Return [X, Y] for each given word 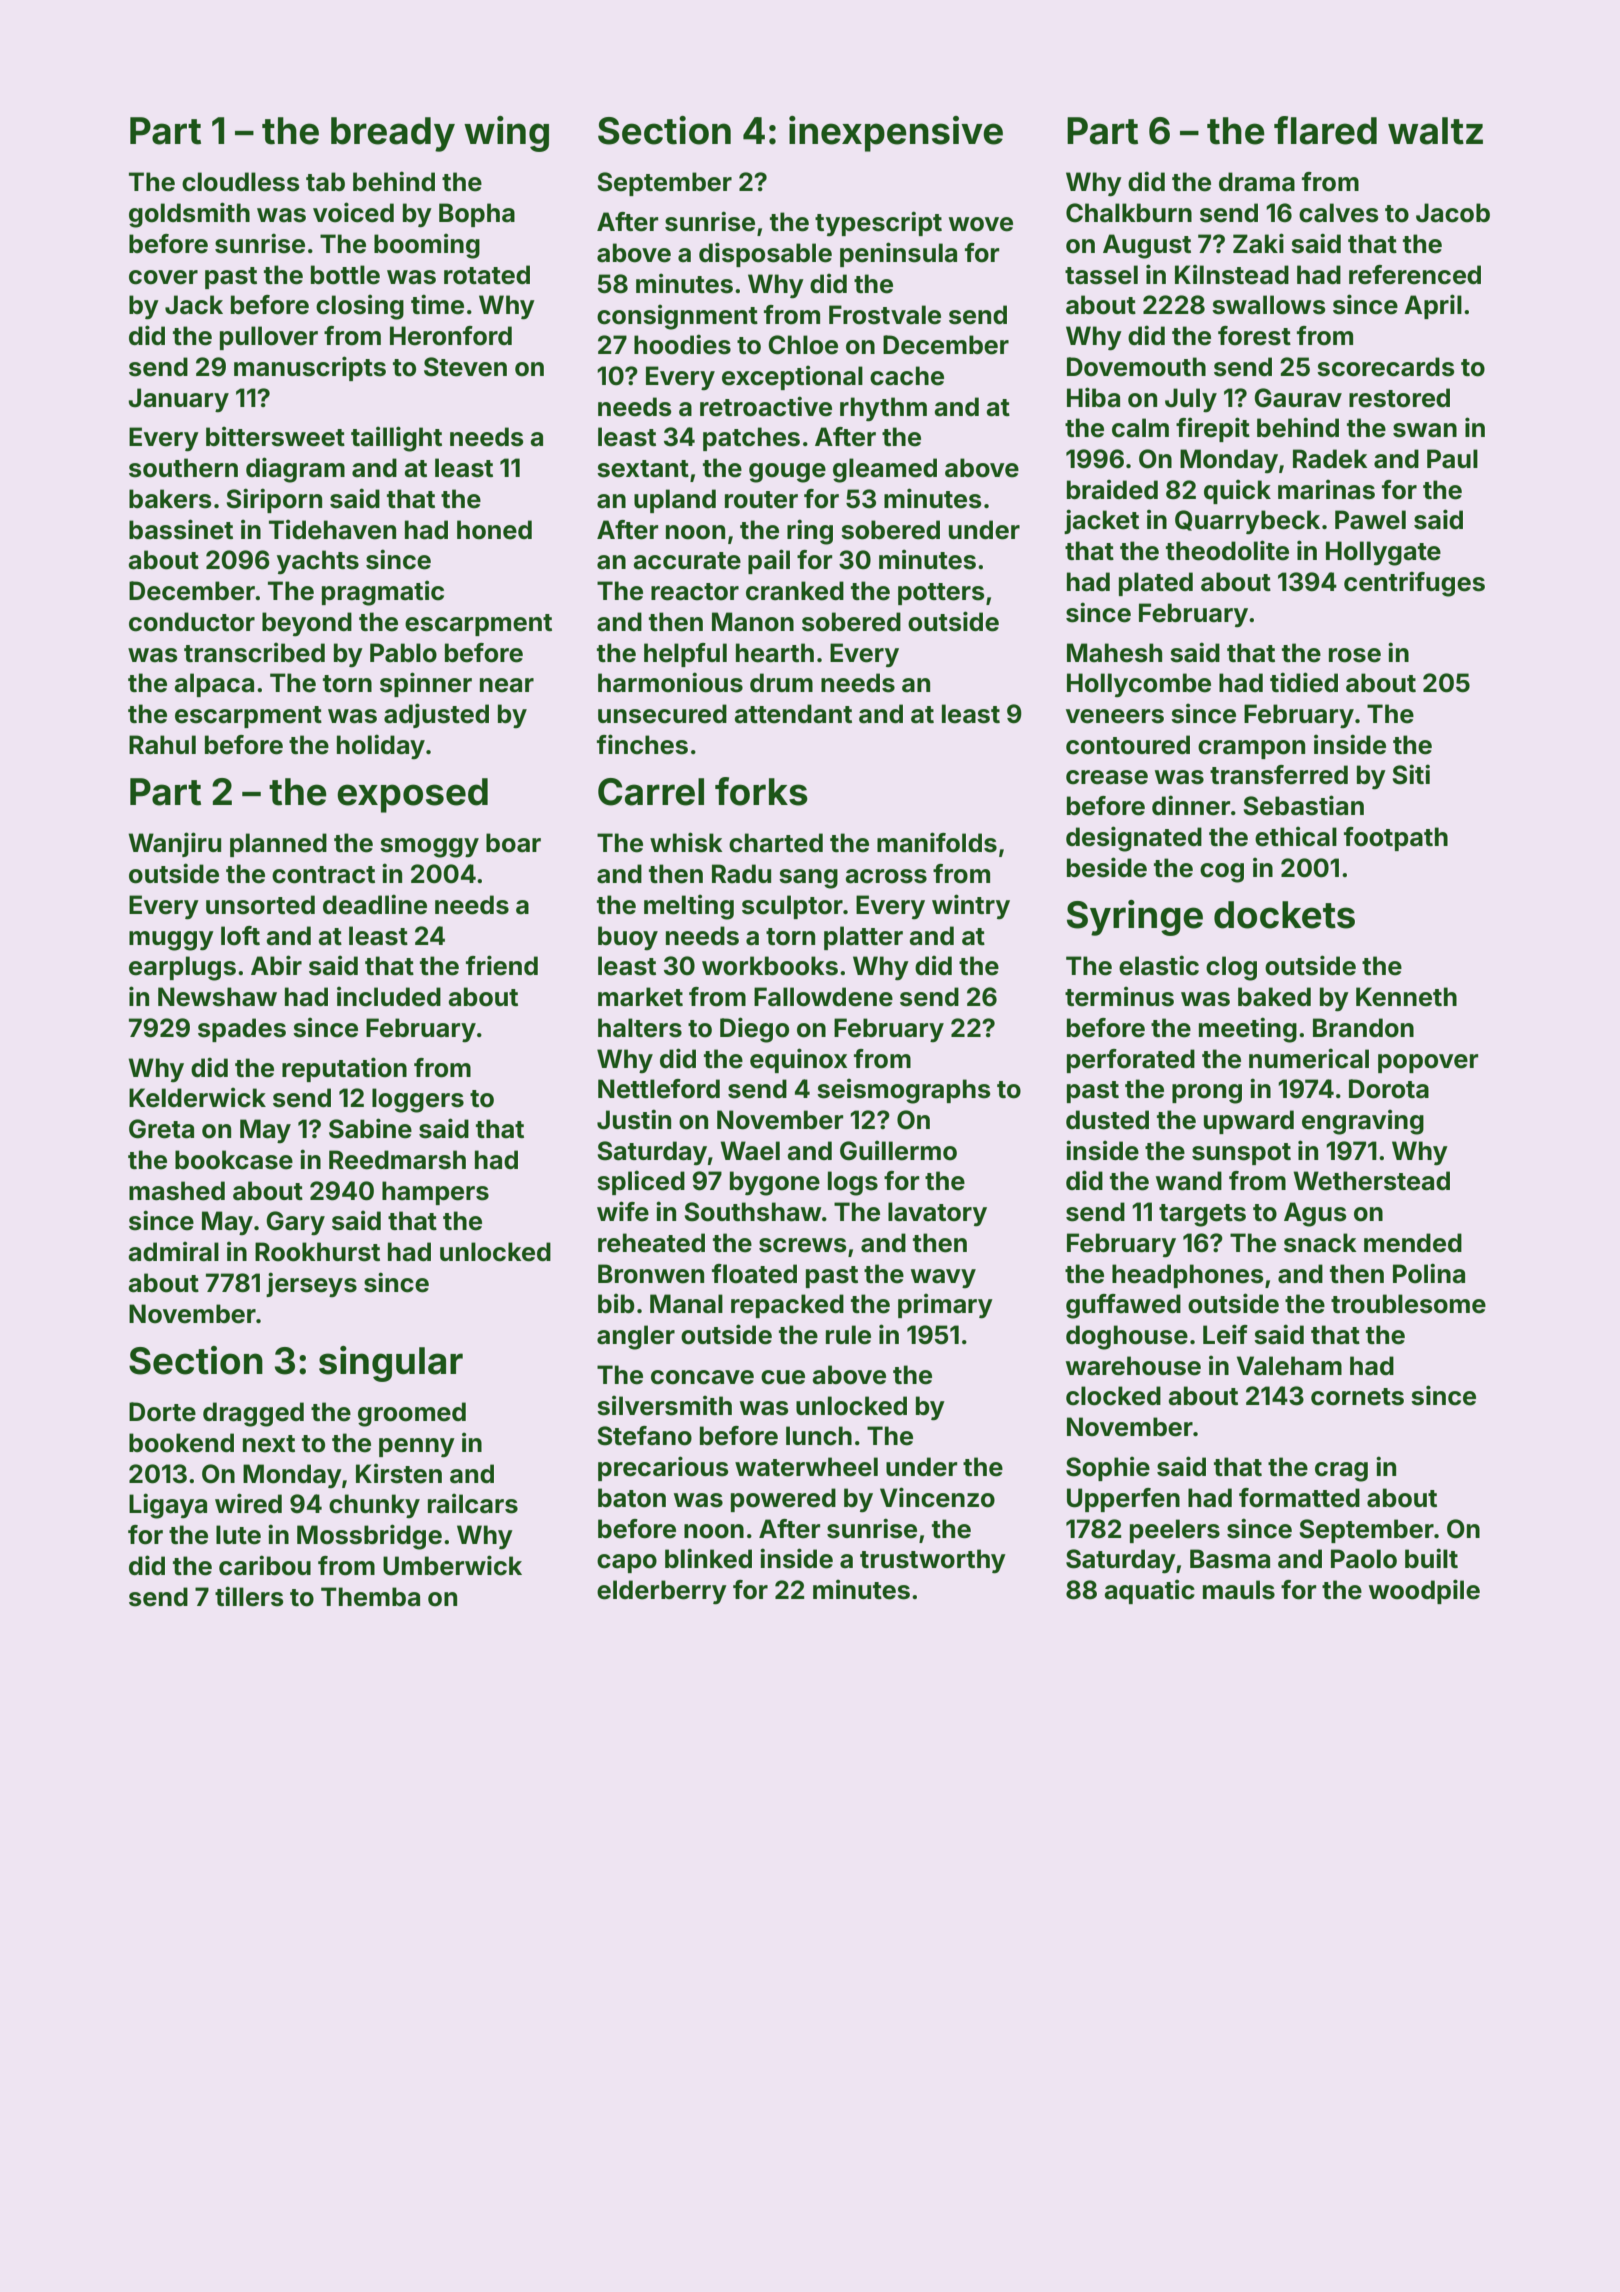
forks [761, 791]
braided [1112, 489]
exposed [412, 795]
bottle [345, 275]
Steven [465, 367]
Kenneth [1406, 997]
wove [981, 224]
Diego [754, 1030]
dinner [1191, 805]
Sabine [370, 1128]
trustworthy [933, 1561]
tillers [249, 1596]
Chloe [803, 345]
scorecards [1385, 367]
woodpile [1424, 1591]
